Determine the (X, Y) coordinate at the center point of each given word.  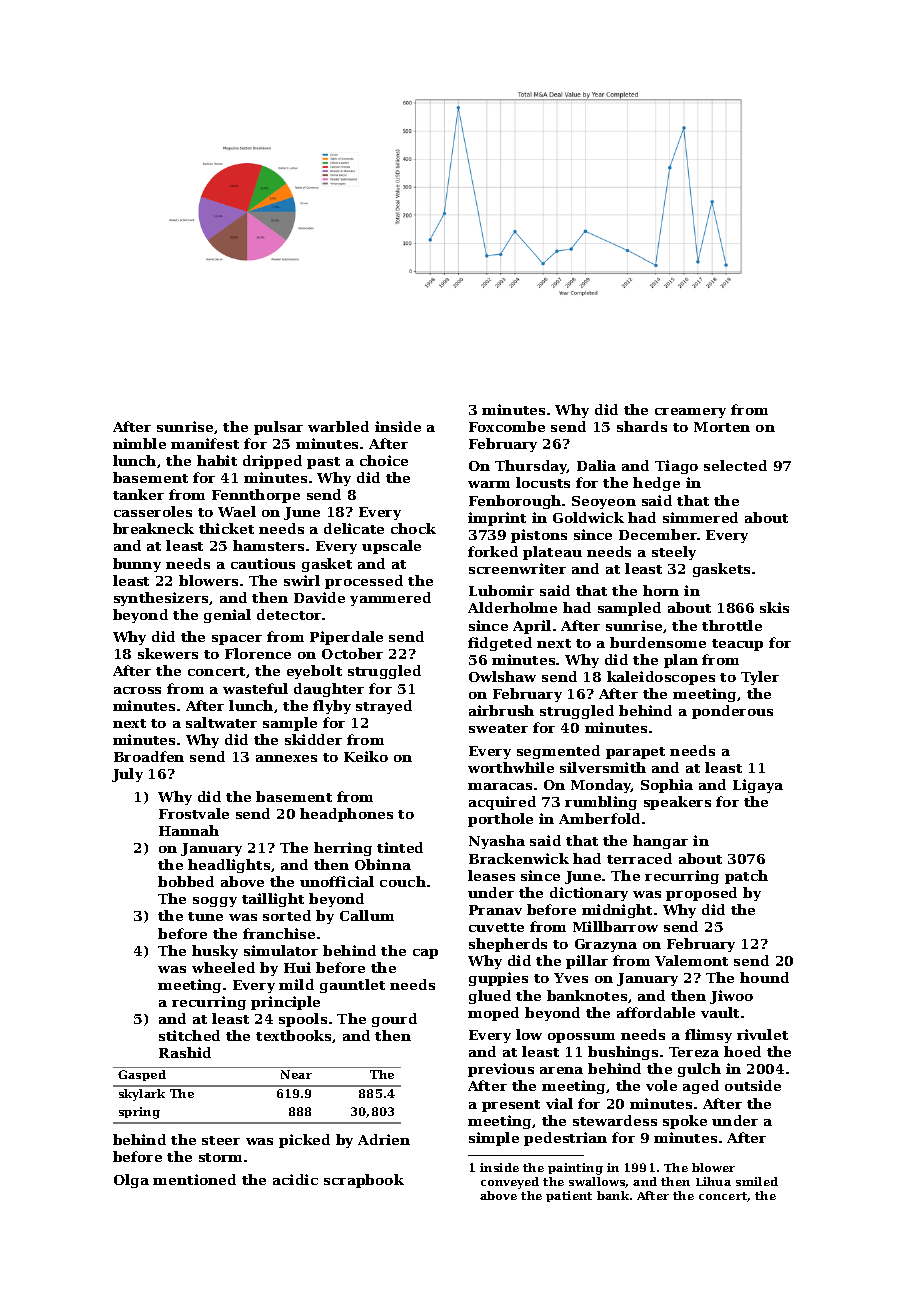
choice (384, 460)
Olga (131, 1181)
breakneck (153, 528)
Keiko (366, 756)
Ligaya (758, 786)
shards (642, 426)
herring (343, 849)
